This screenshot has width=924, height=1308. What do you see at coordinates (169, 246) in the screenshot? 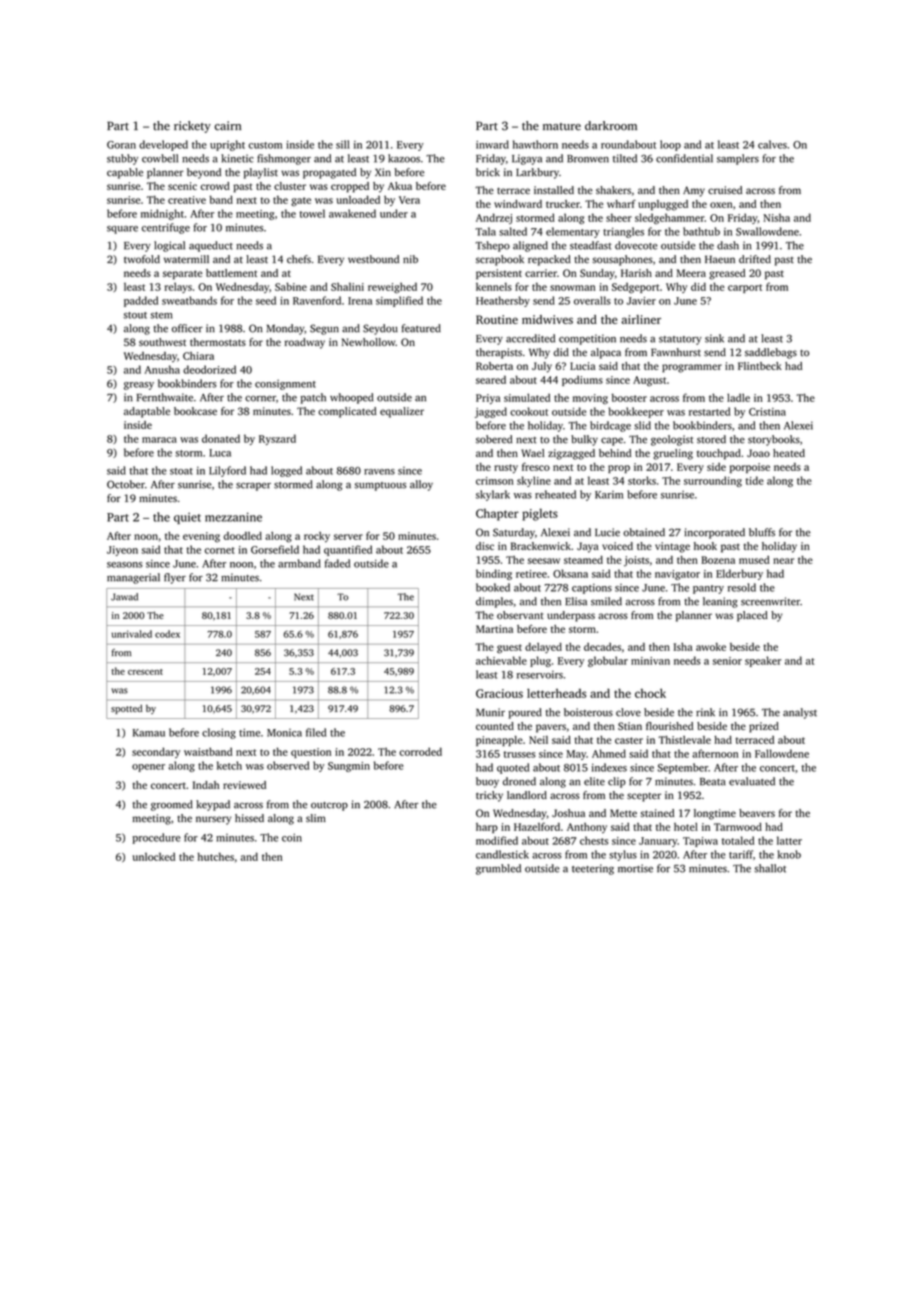
I see `logical` at bounding box center [169, 246].
